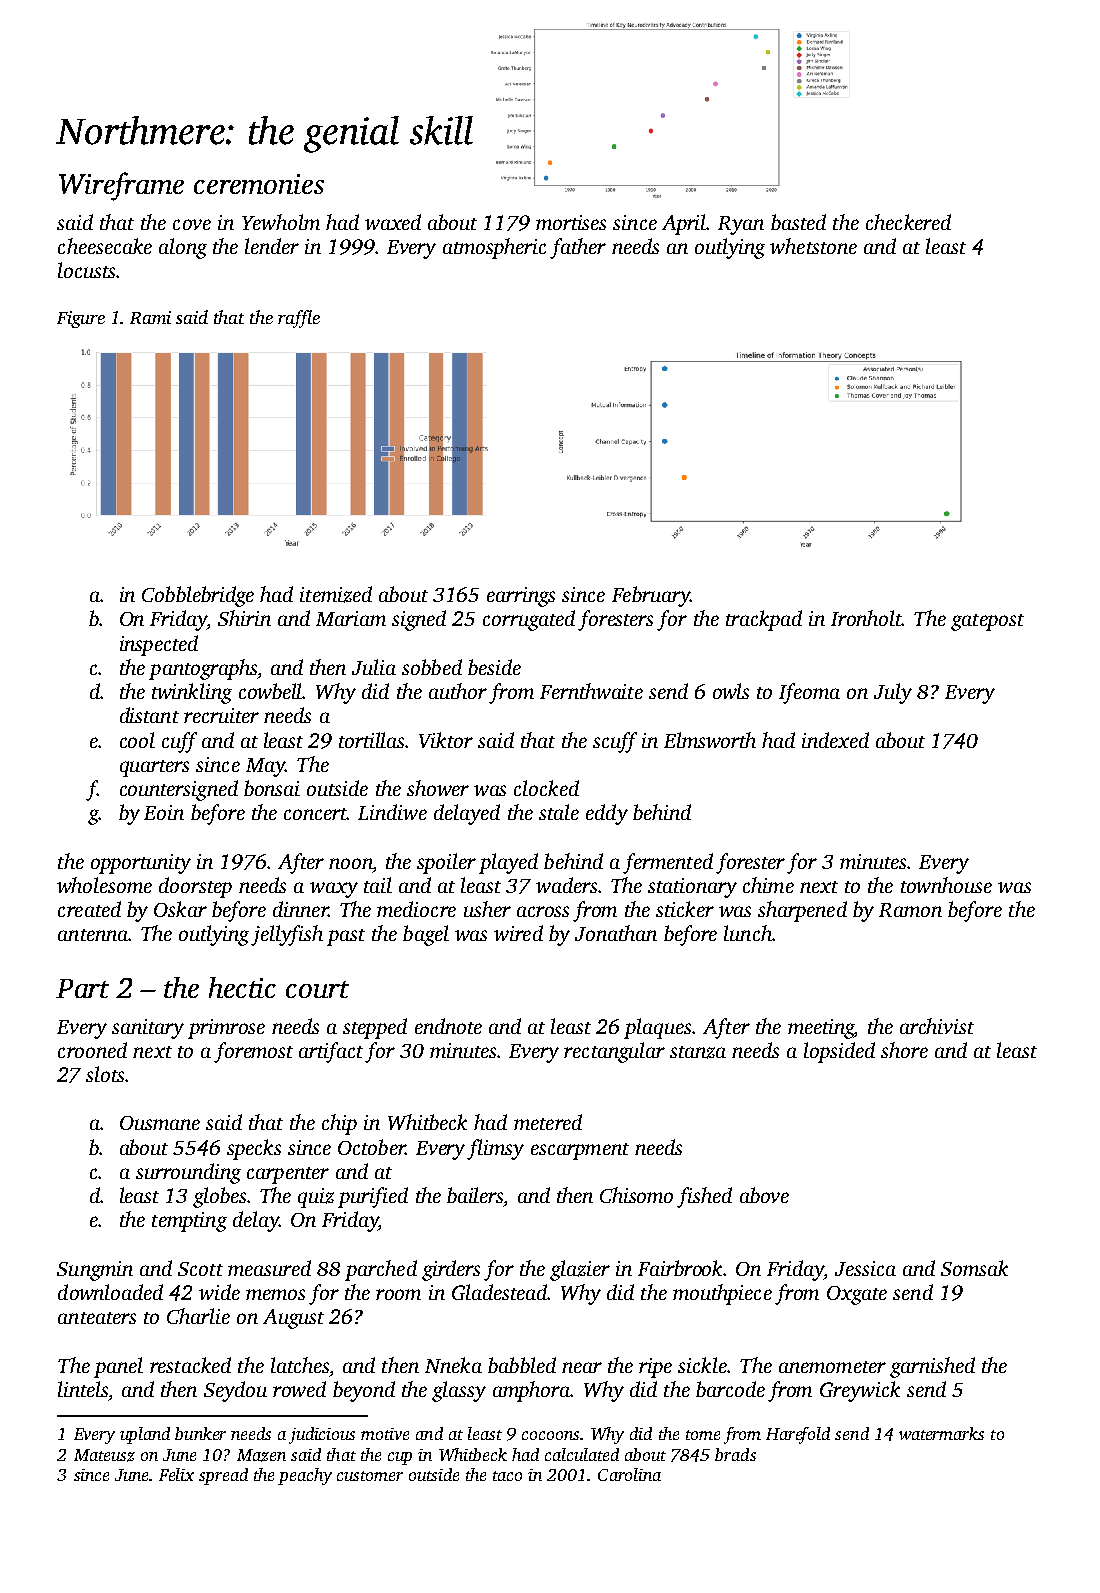  I want to click on raffle, so click(299, 319).
